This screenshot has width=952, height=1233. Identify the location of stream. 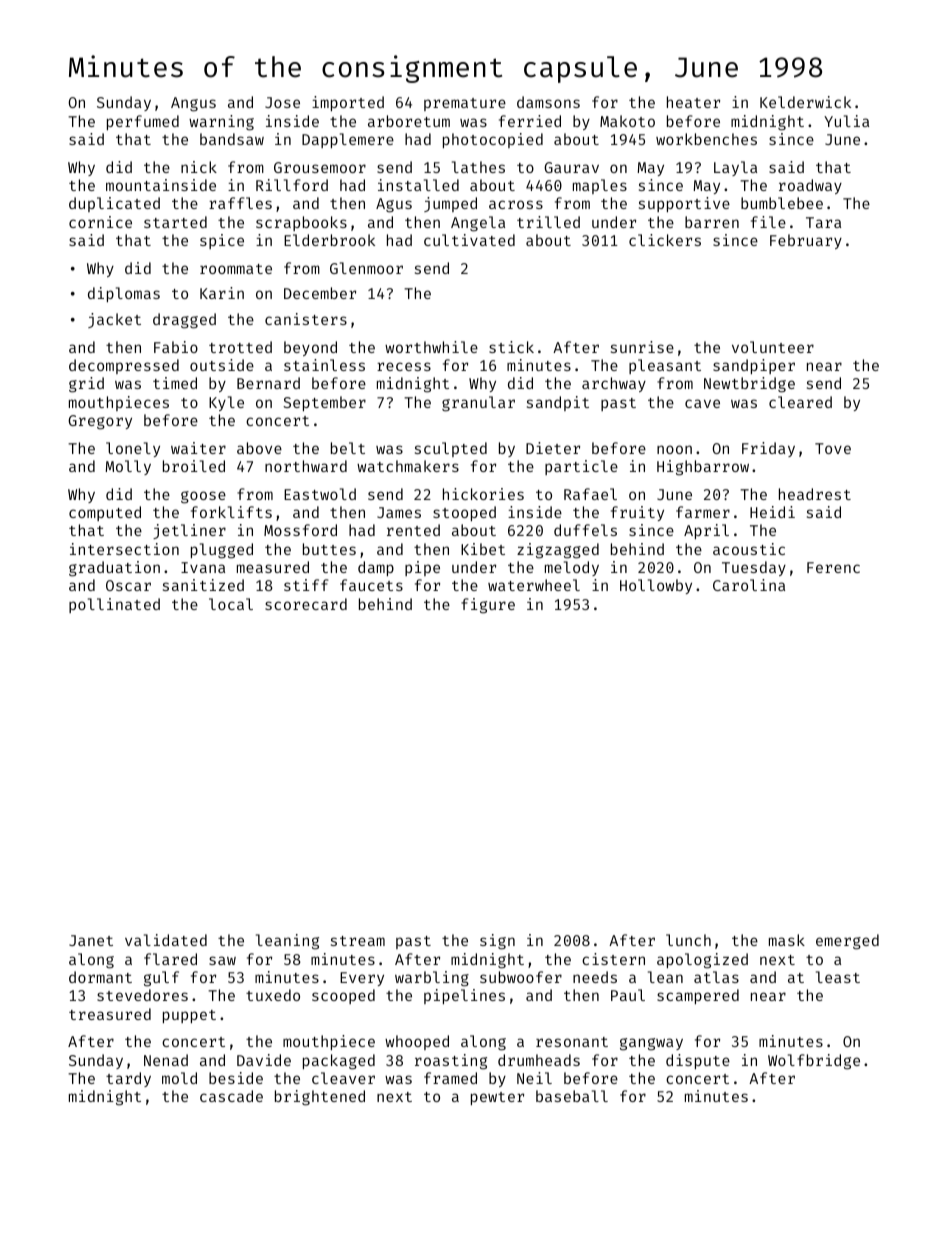
(358, 941).
